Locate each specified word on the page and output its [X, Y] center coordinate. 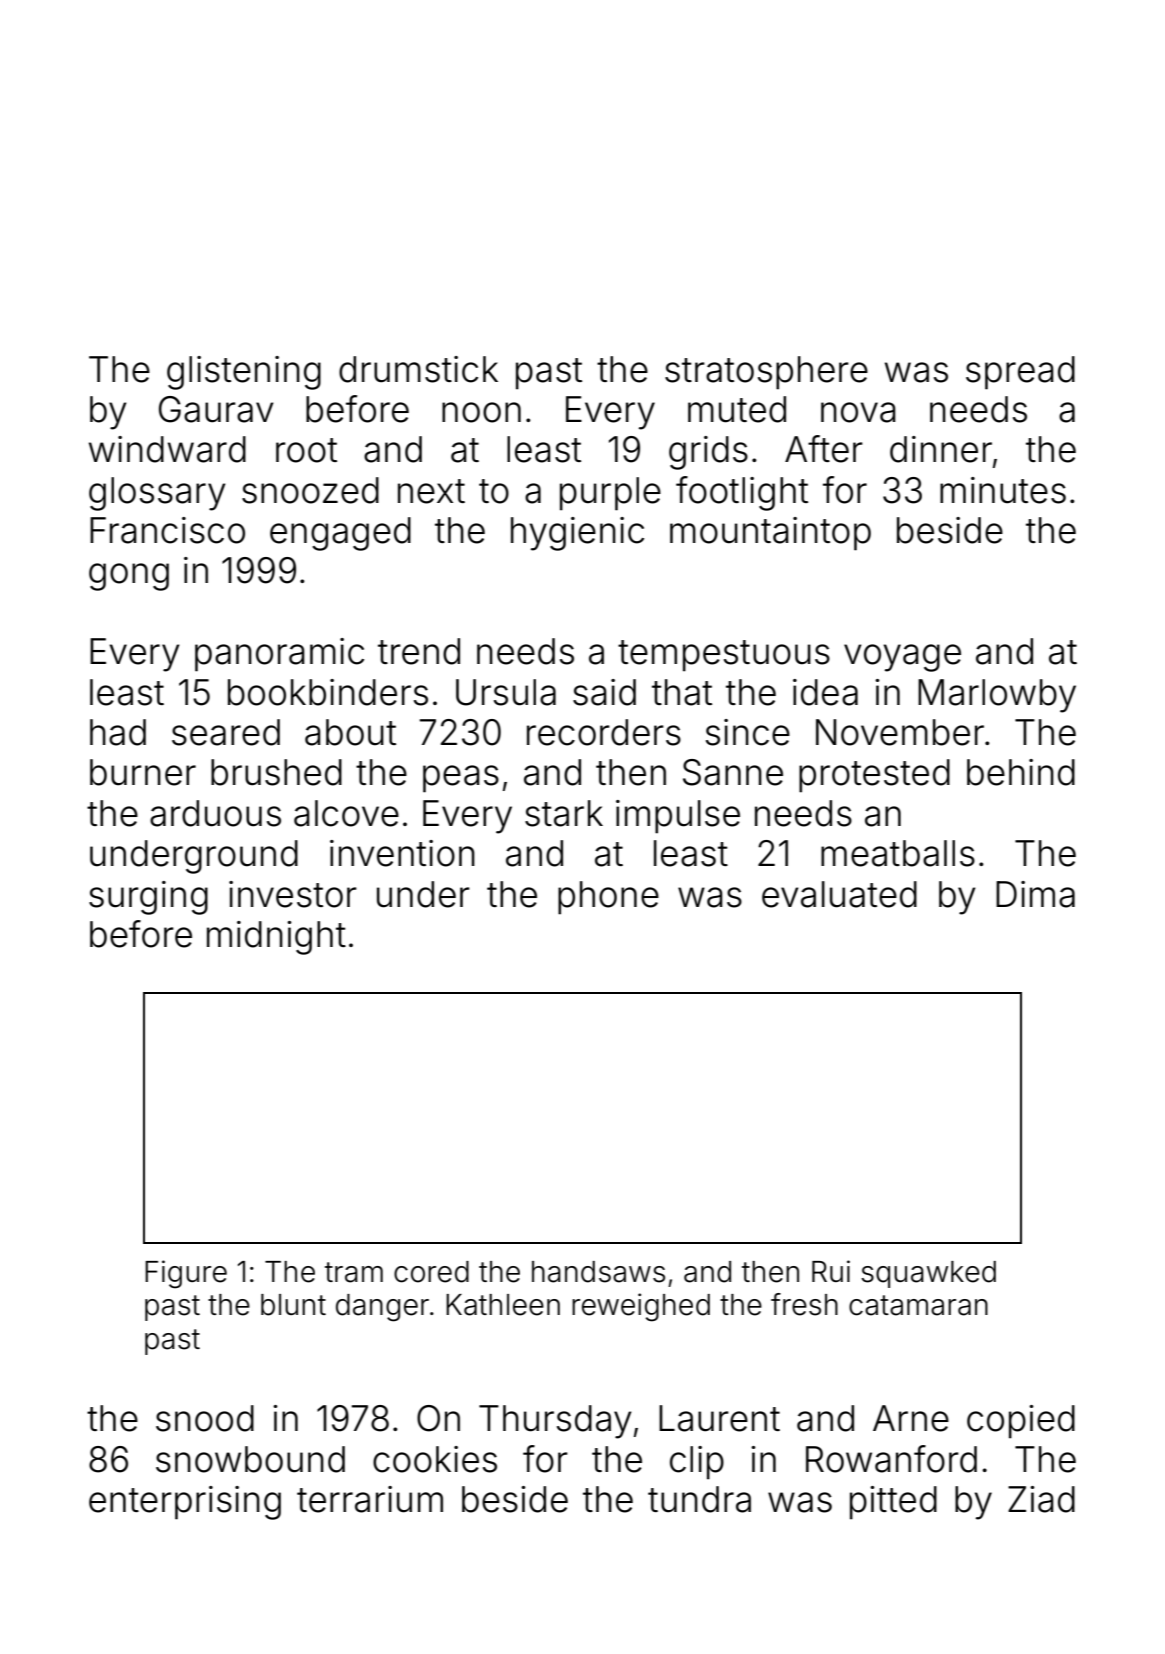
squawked [928, 1274]
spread [1020, 373]
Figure [186, 1274]
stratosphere [766, 373]
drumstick [418, 369]
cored [431, 1272]
